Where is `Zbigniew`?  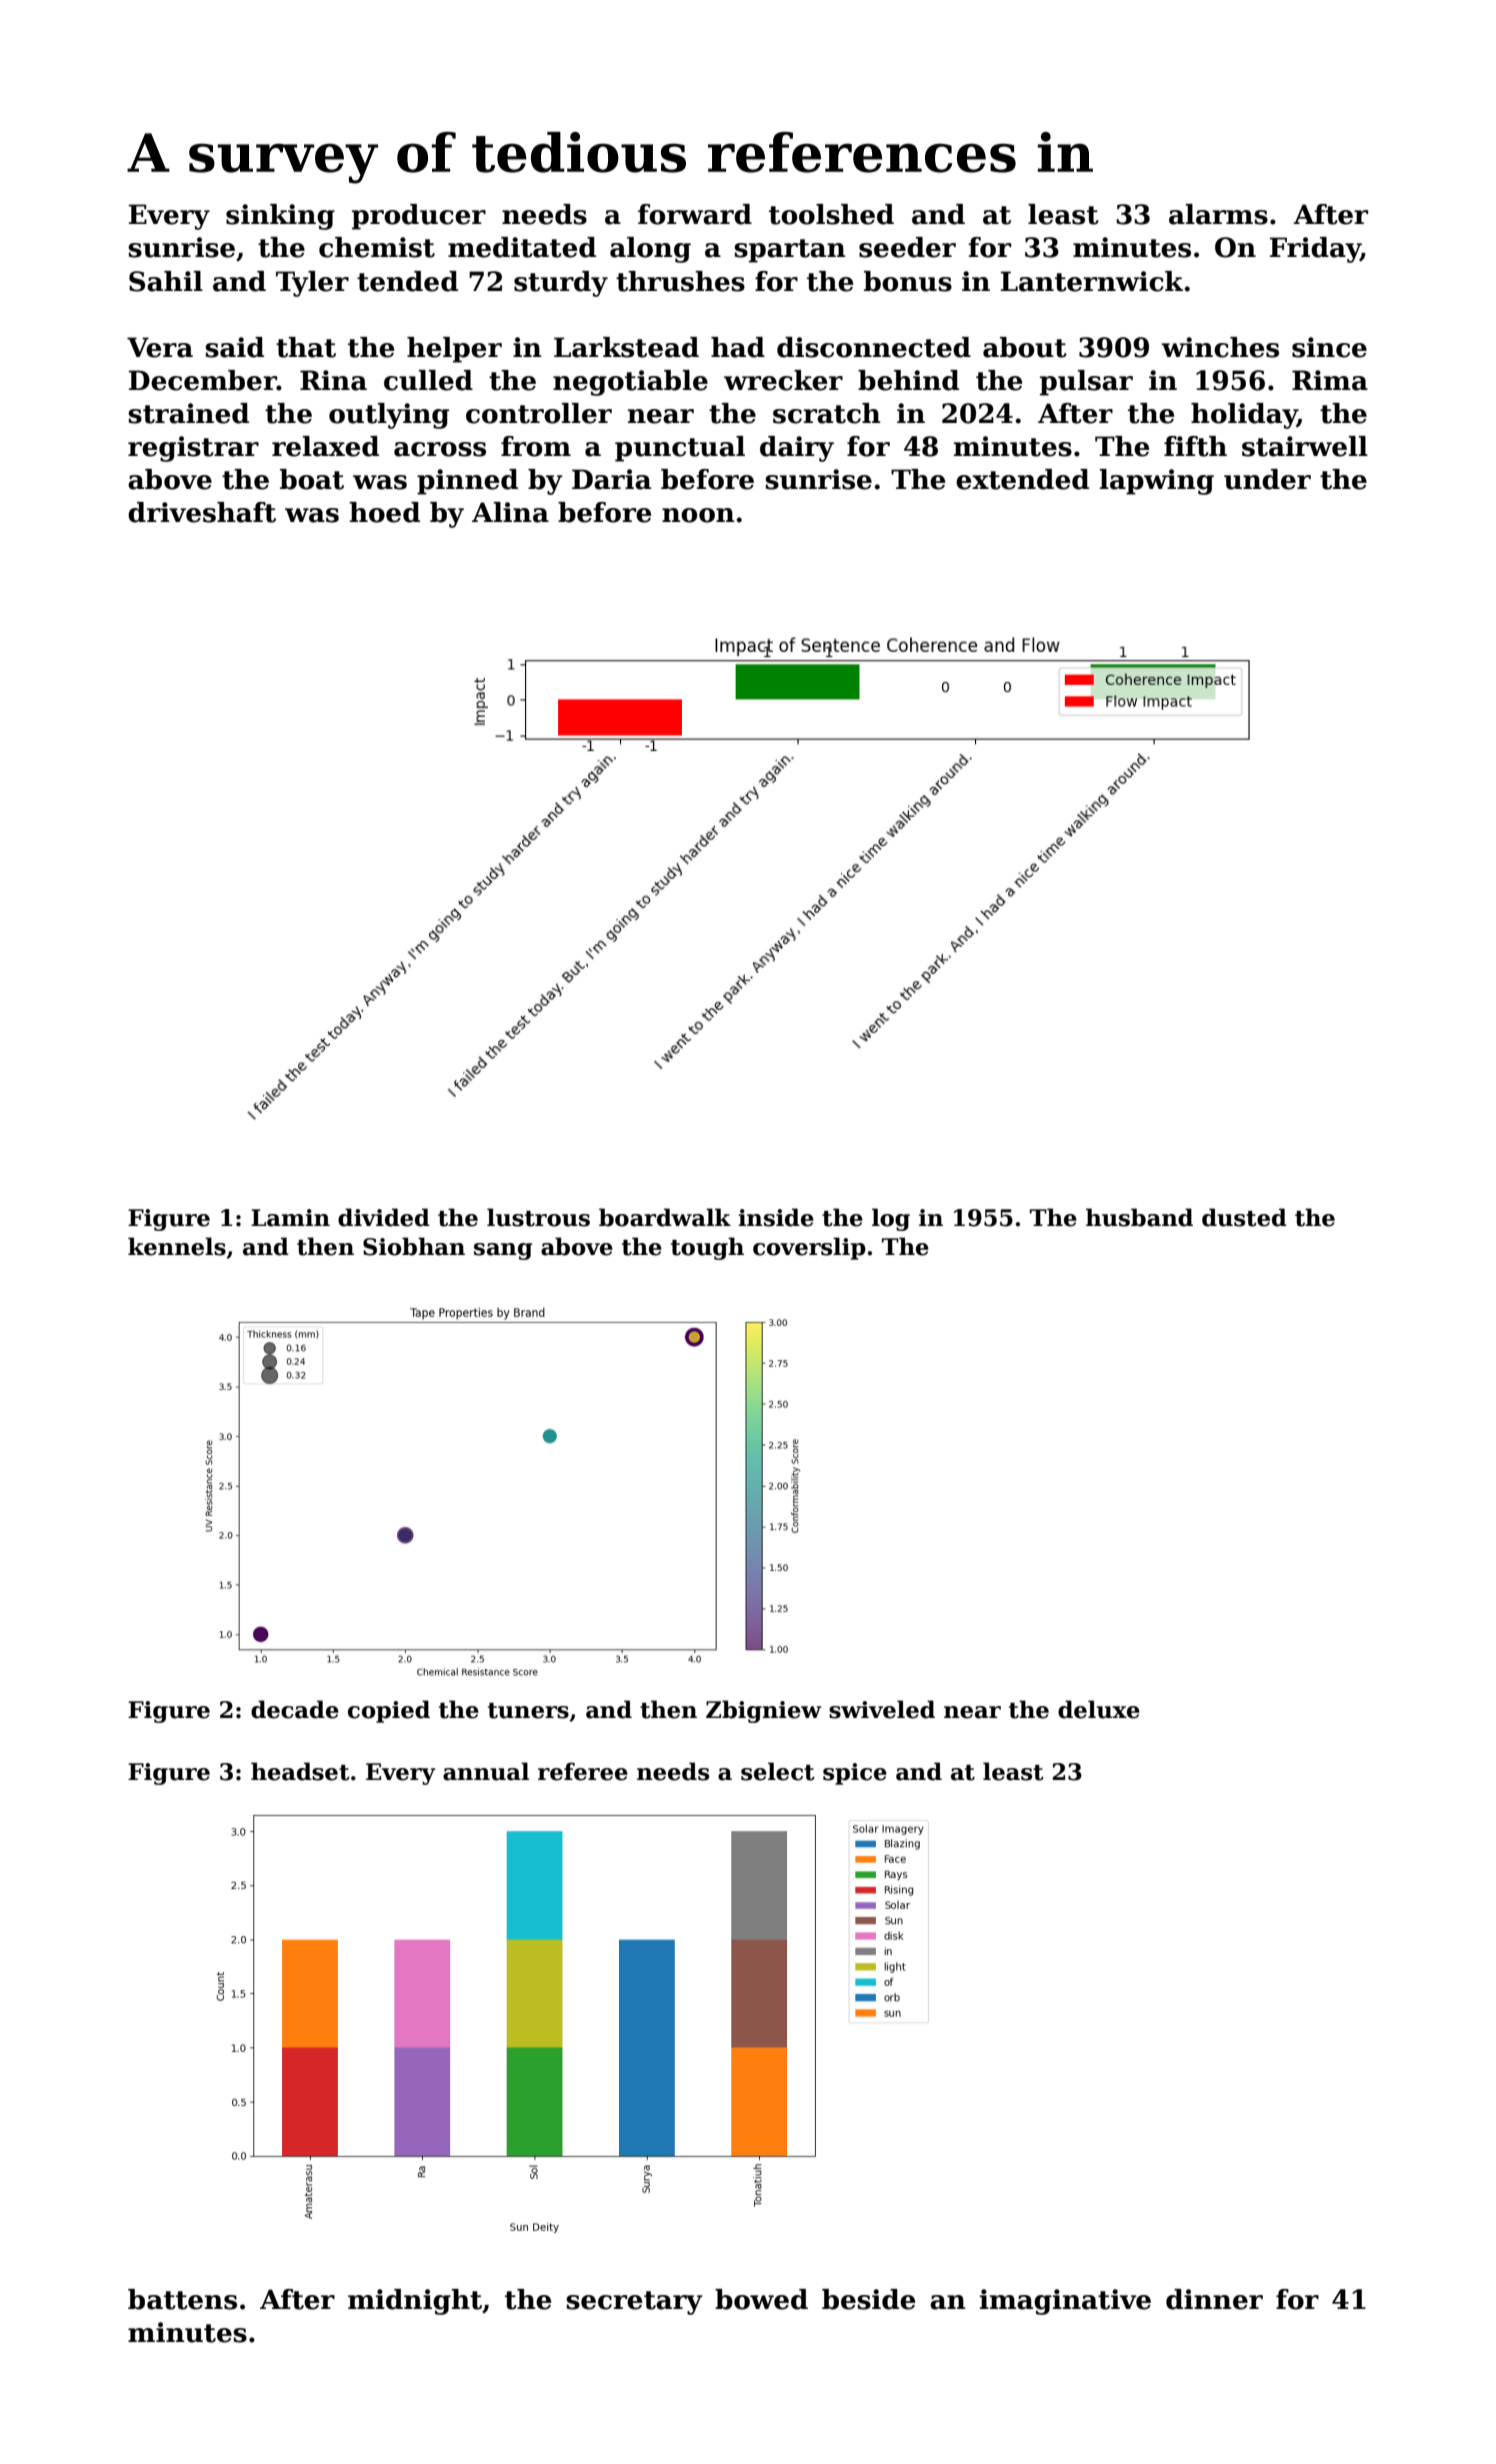 Zbigniew is located at coordinates (763, 1711).
